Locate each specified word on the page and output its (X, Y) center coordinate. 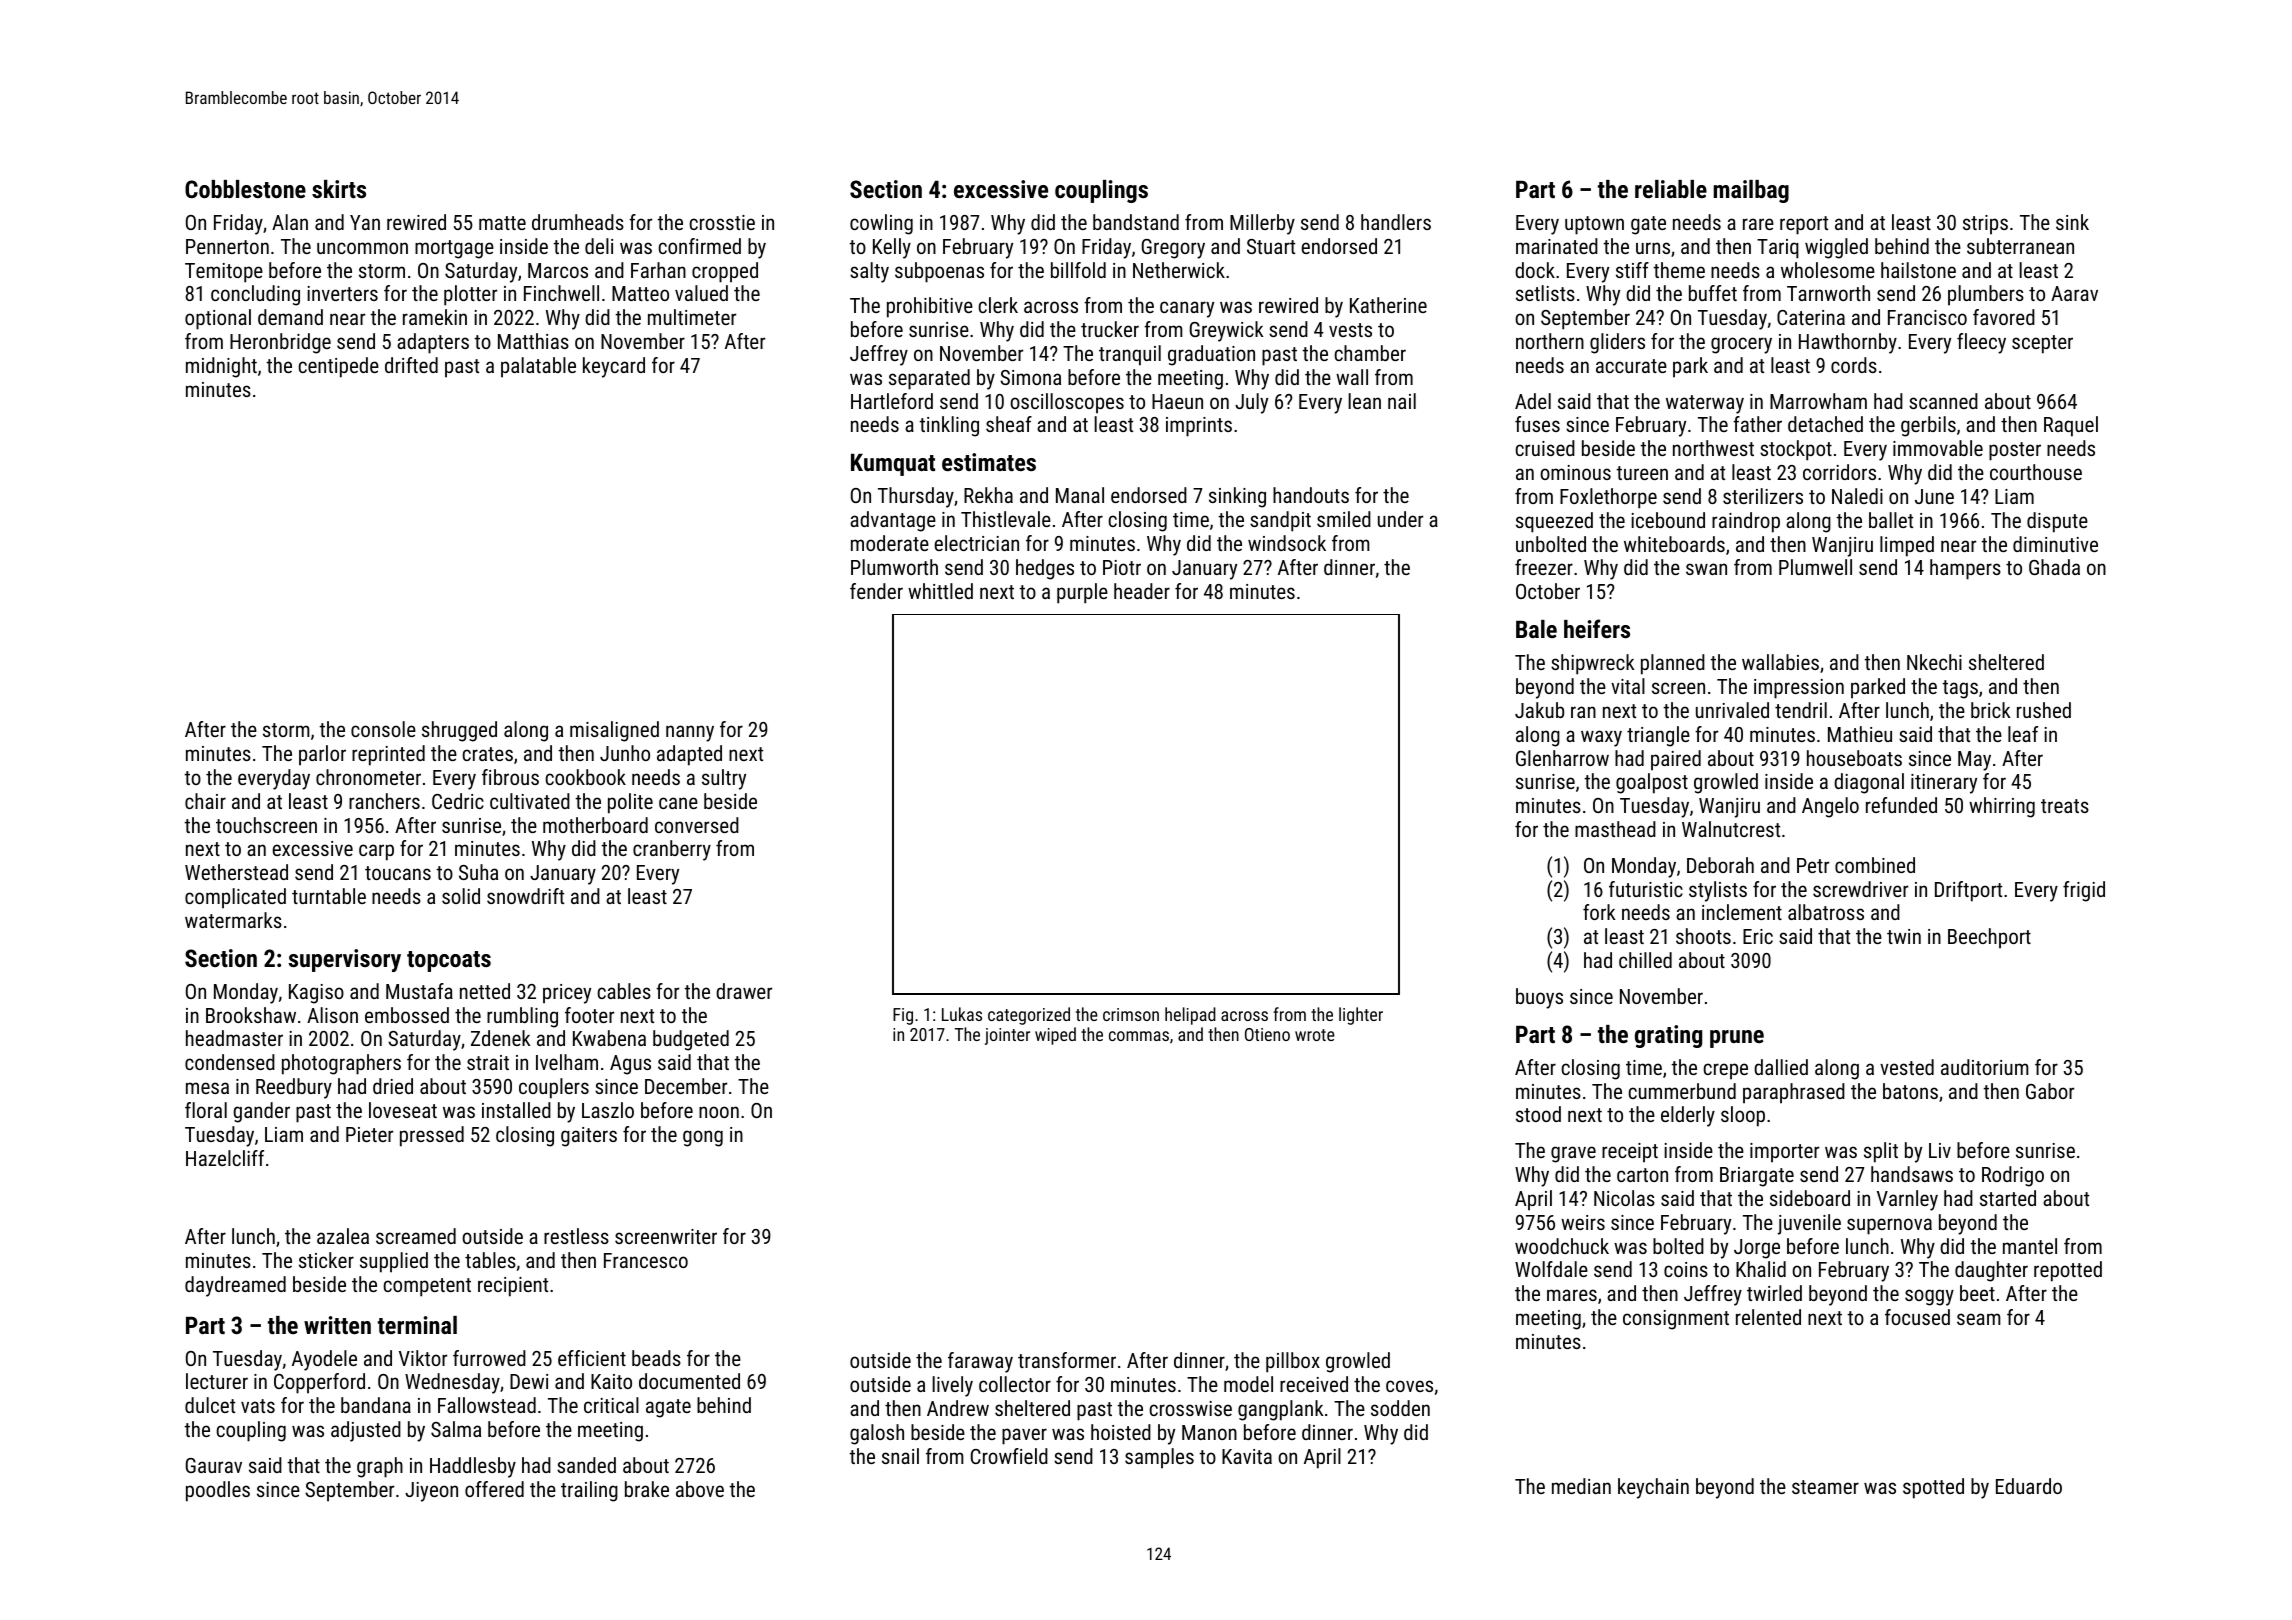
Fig (903, 1016)
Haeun (1177, 401)
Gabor (2050, 1091)
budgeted (691, 1040)
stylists (1718, 891)
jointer (1007, 1036)
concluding (255, 295)
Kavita (1247, 1456)
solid (461, 896)
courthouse (2036, 472)
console (383, 729)
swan (1706, 569)
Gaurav (214, 1465)
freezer (1544, 567)
